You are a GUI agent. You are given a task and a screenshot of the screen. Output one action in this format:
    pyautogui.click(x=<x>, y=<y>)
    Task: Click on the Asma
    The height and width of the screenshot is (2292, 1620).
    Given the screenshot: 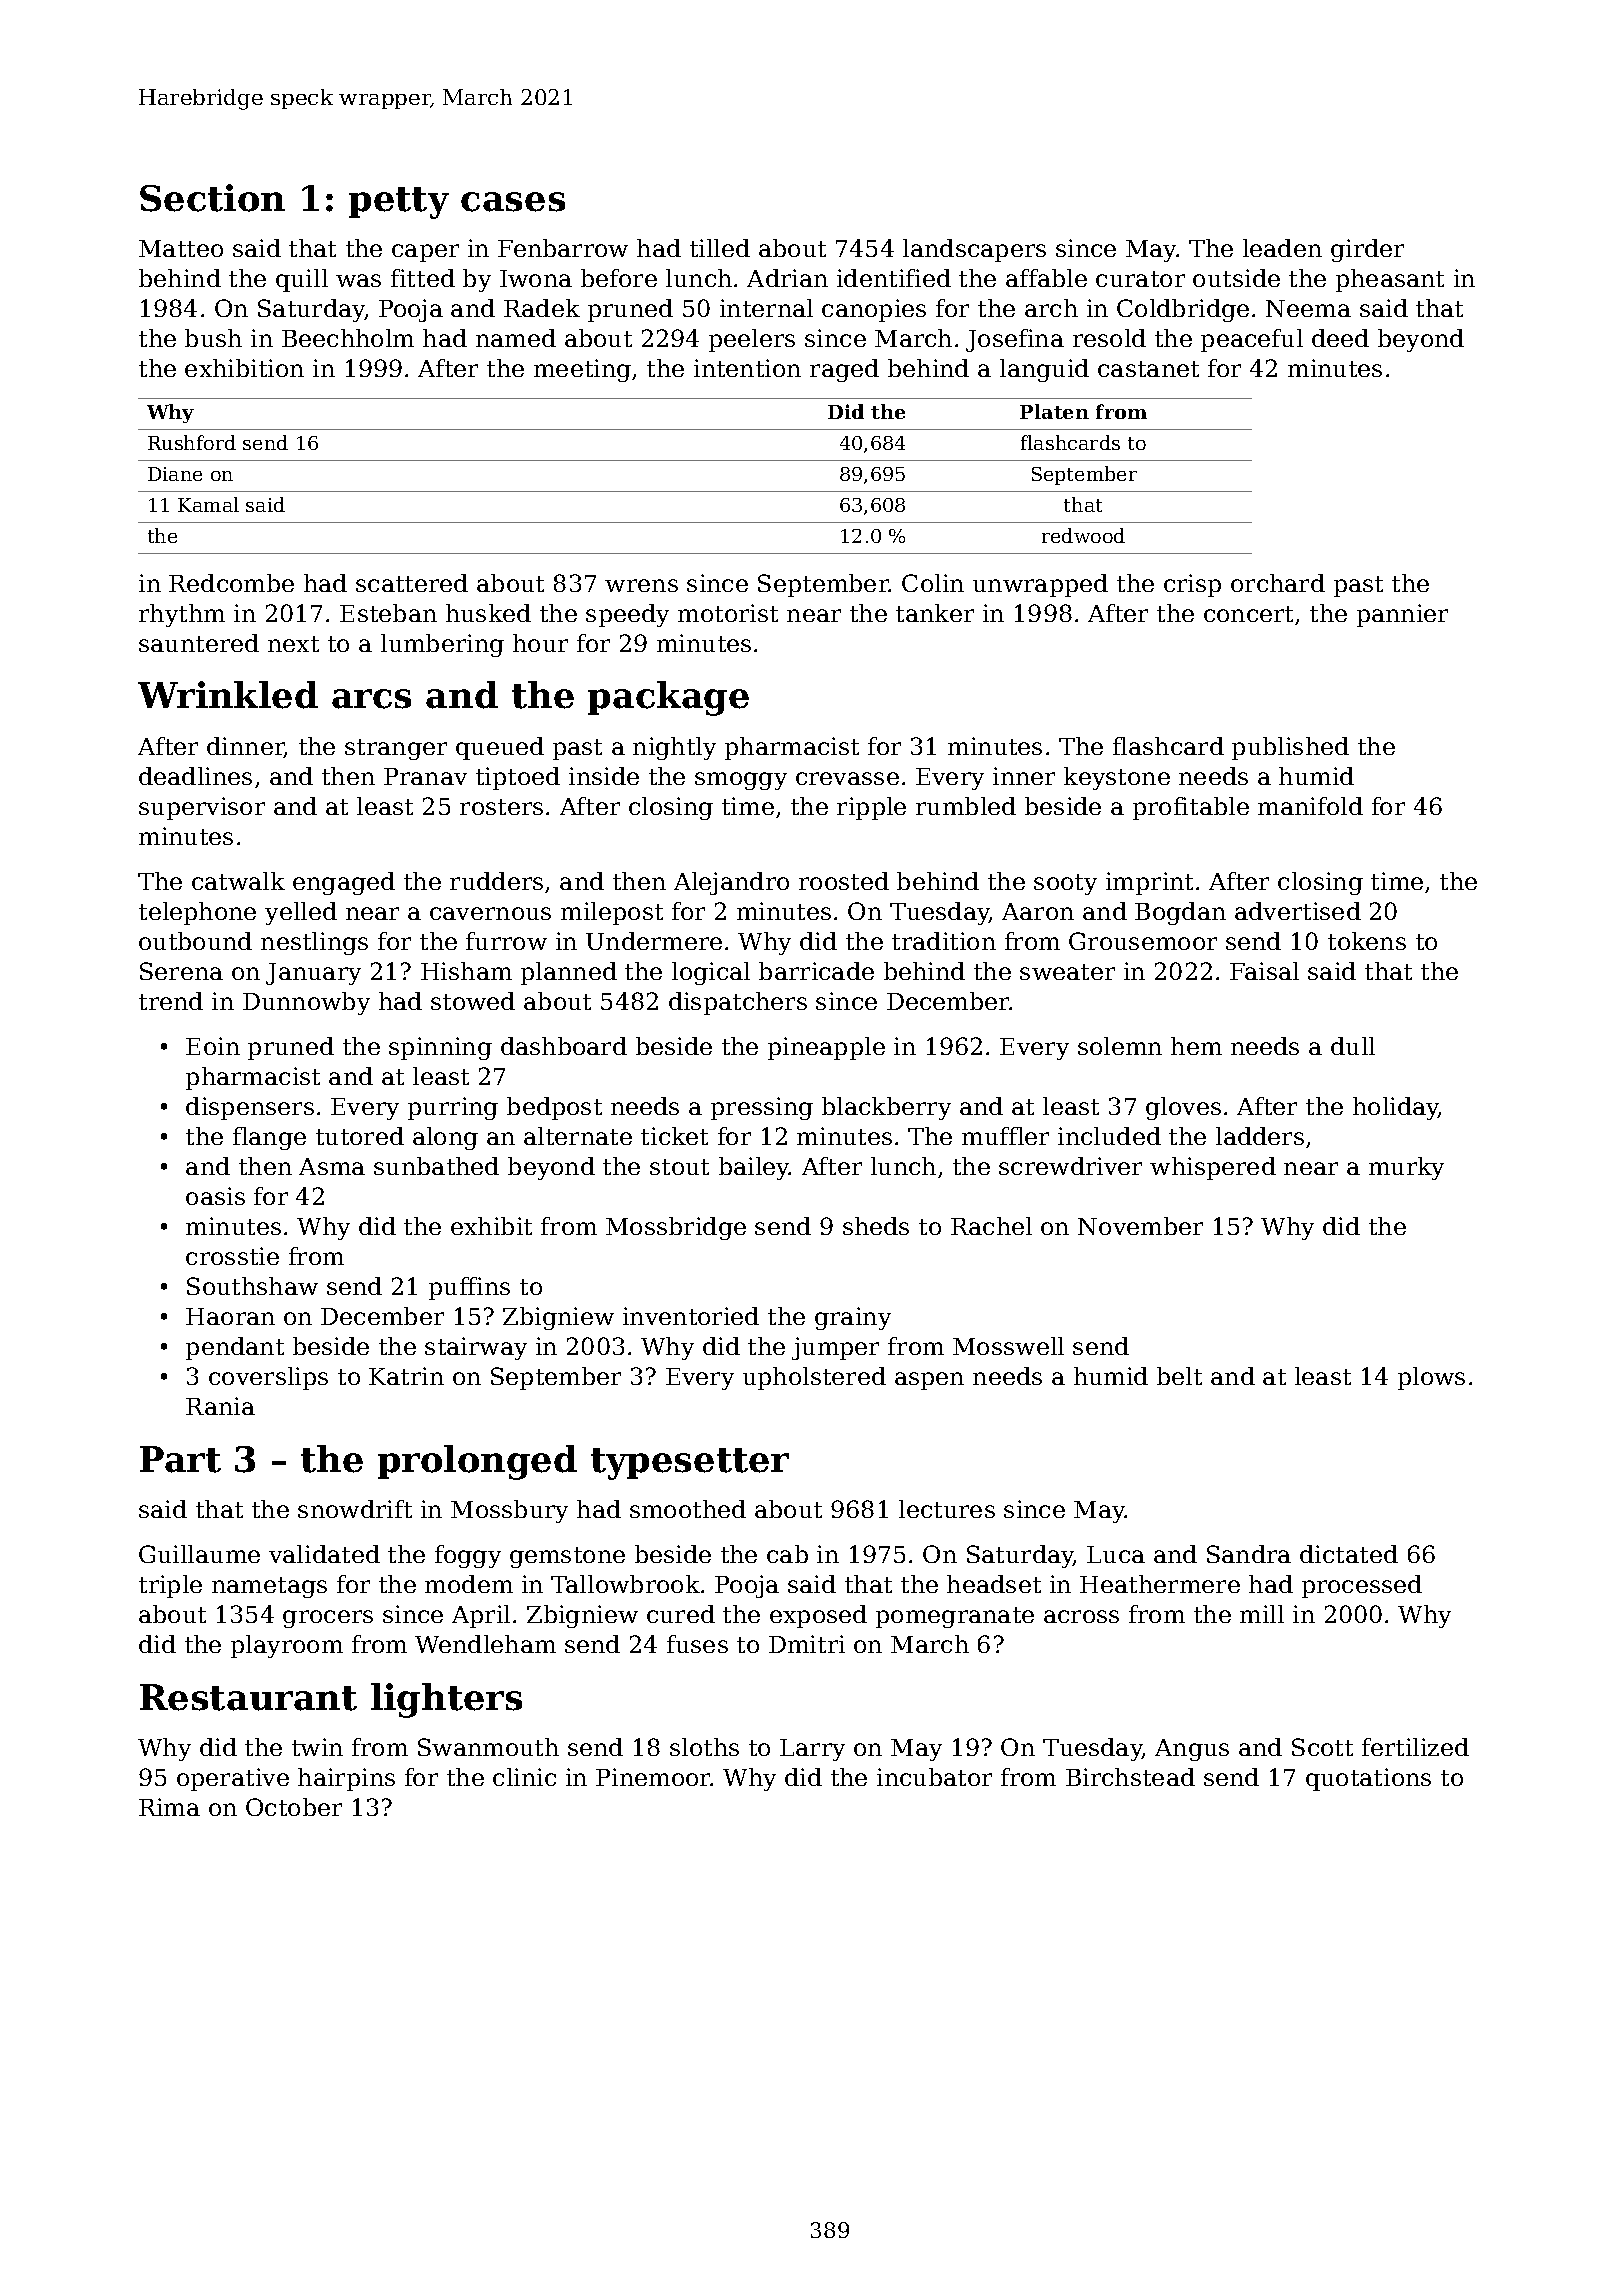 What is the action you would take?
    pyautogui.click(x=332, y=1166)
